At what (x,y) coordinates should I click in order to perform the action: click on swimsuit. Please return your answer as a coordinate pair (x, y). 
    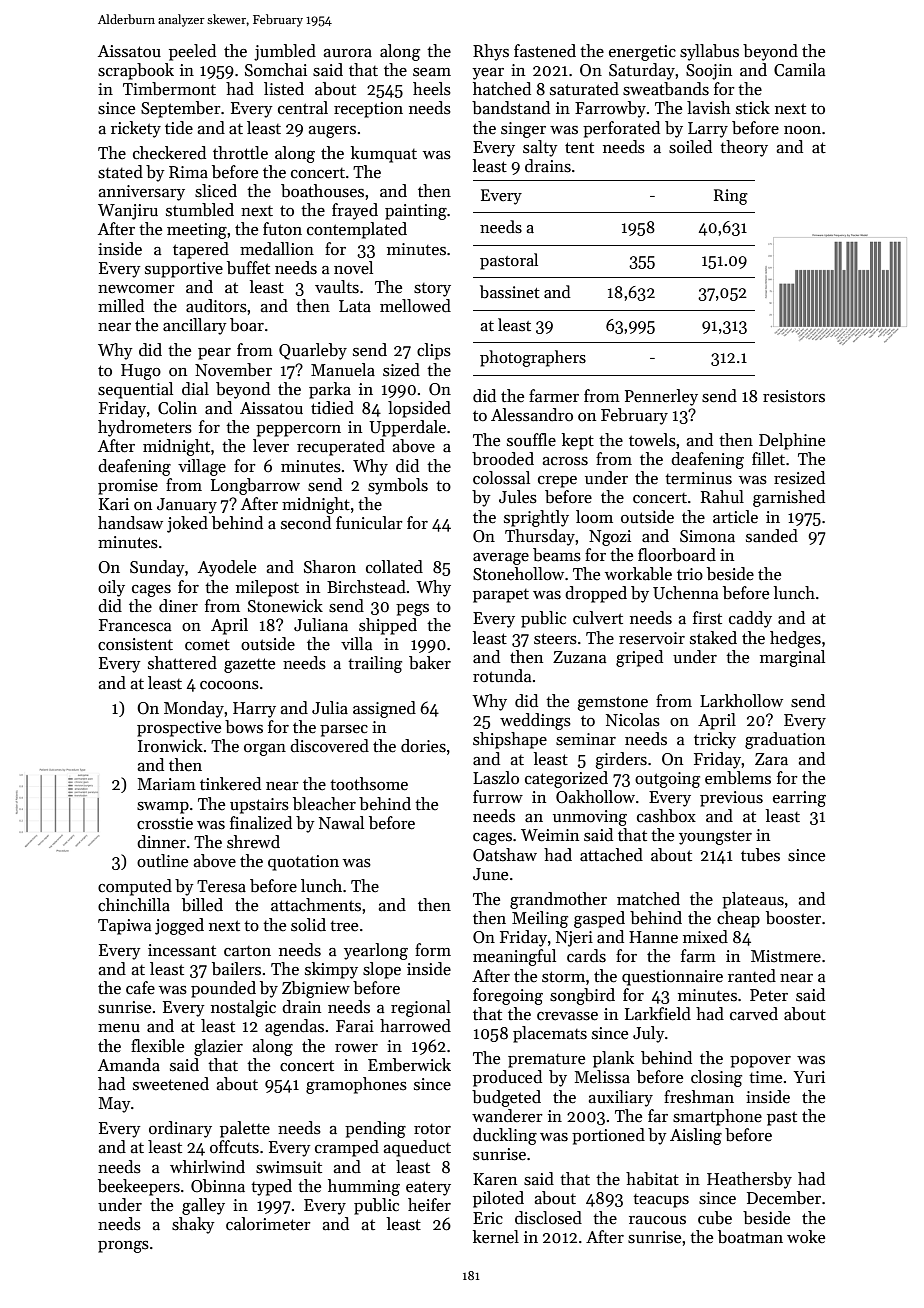
    Looking at the image, I should click on (289, 1167).
